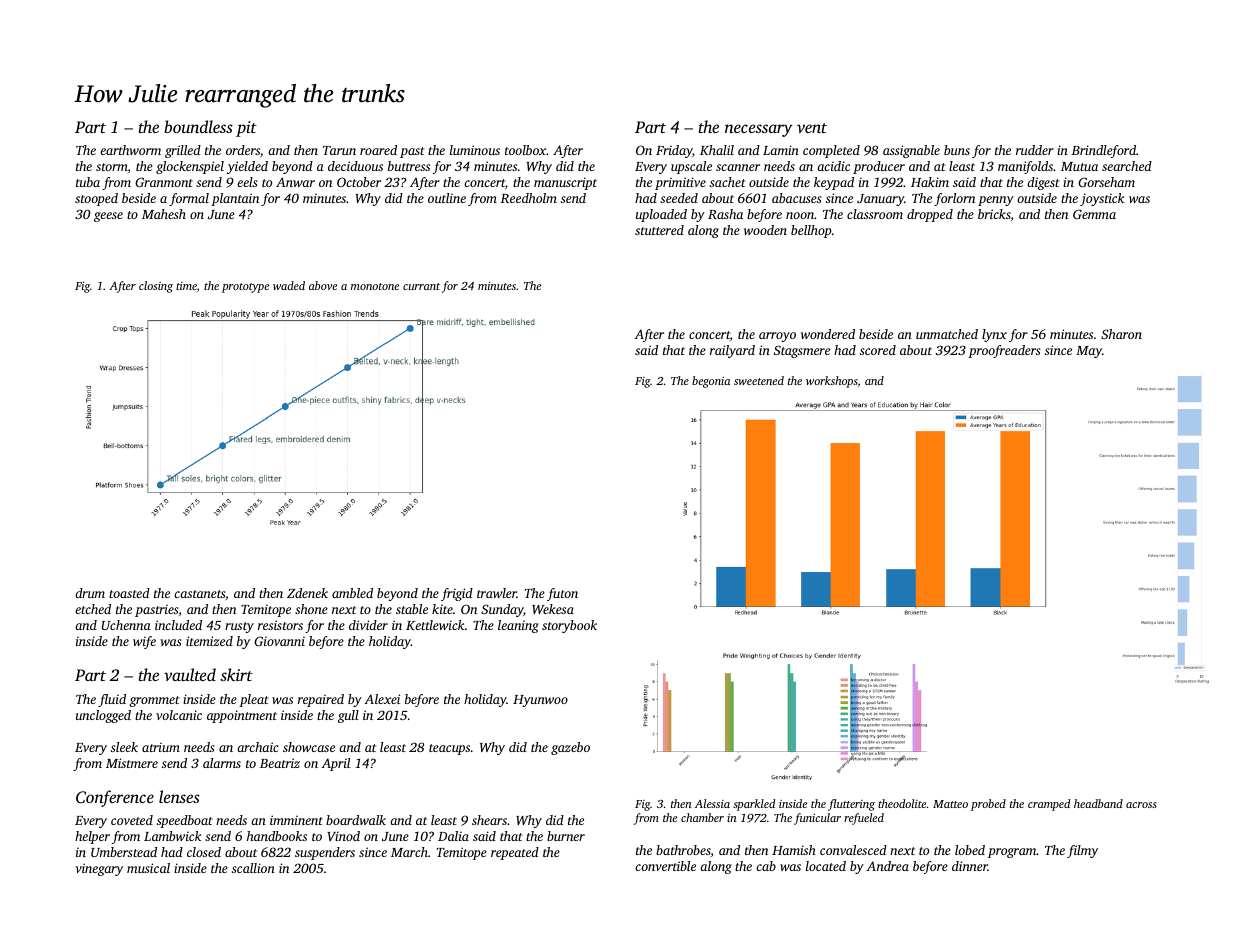  I want to click on shears, so click(489, 820).
